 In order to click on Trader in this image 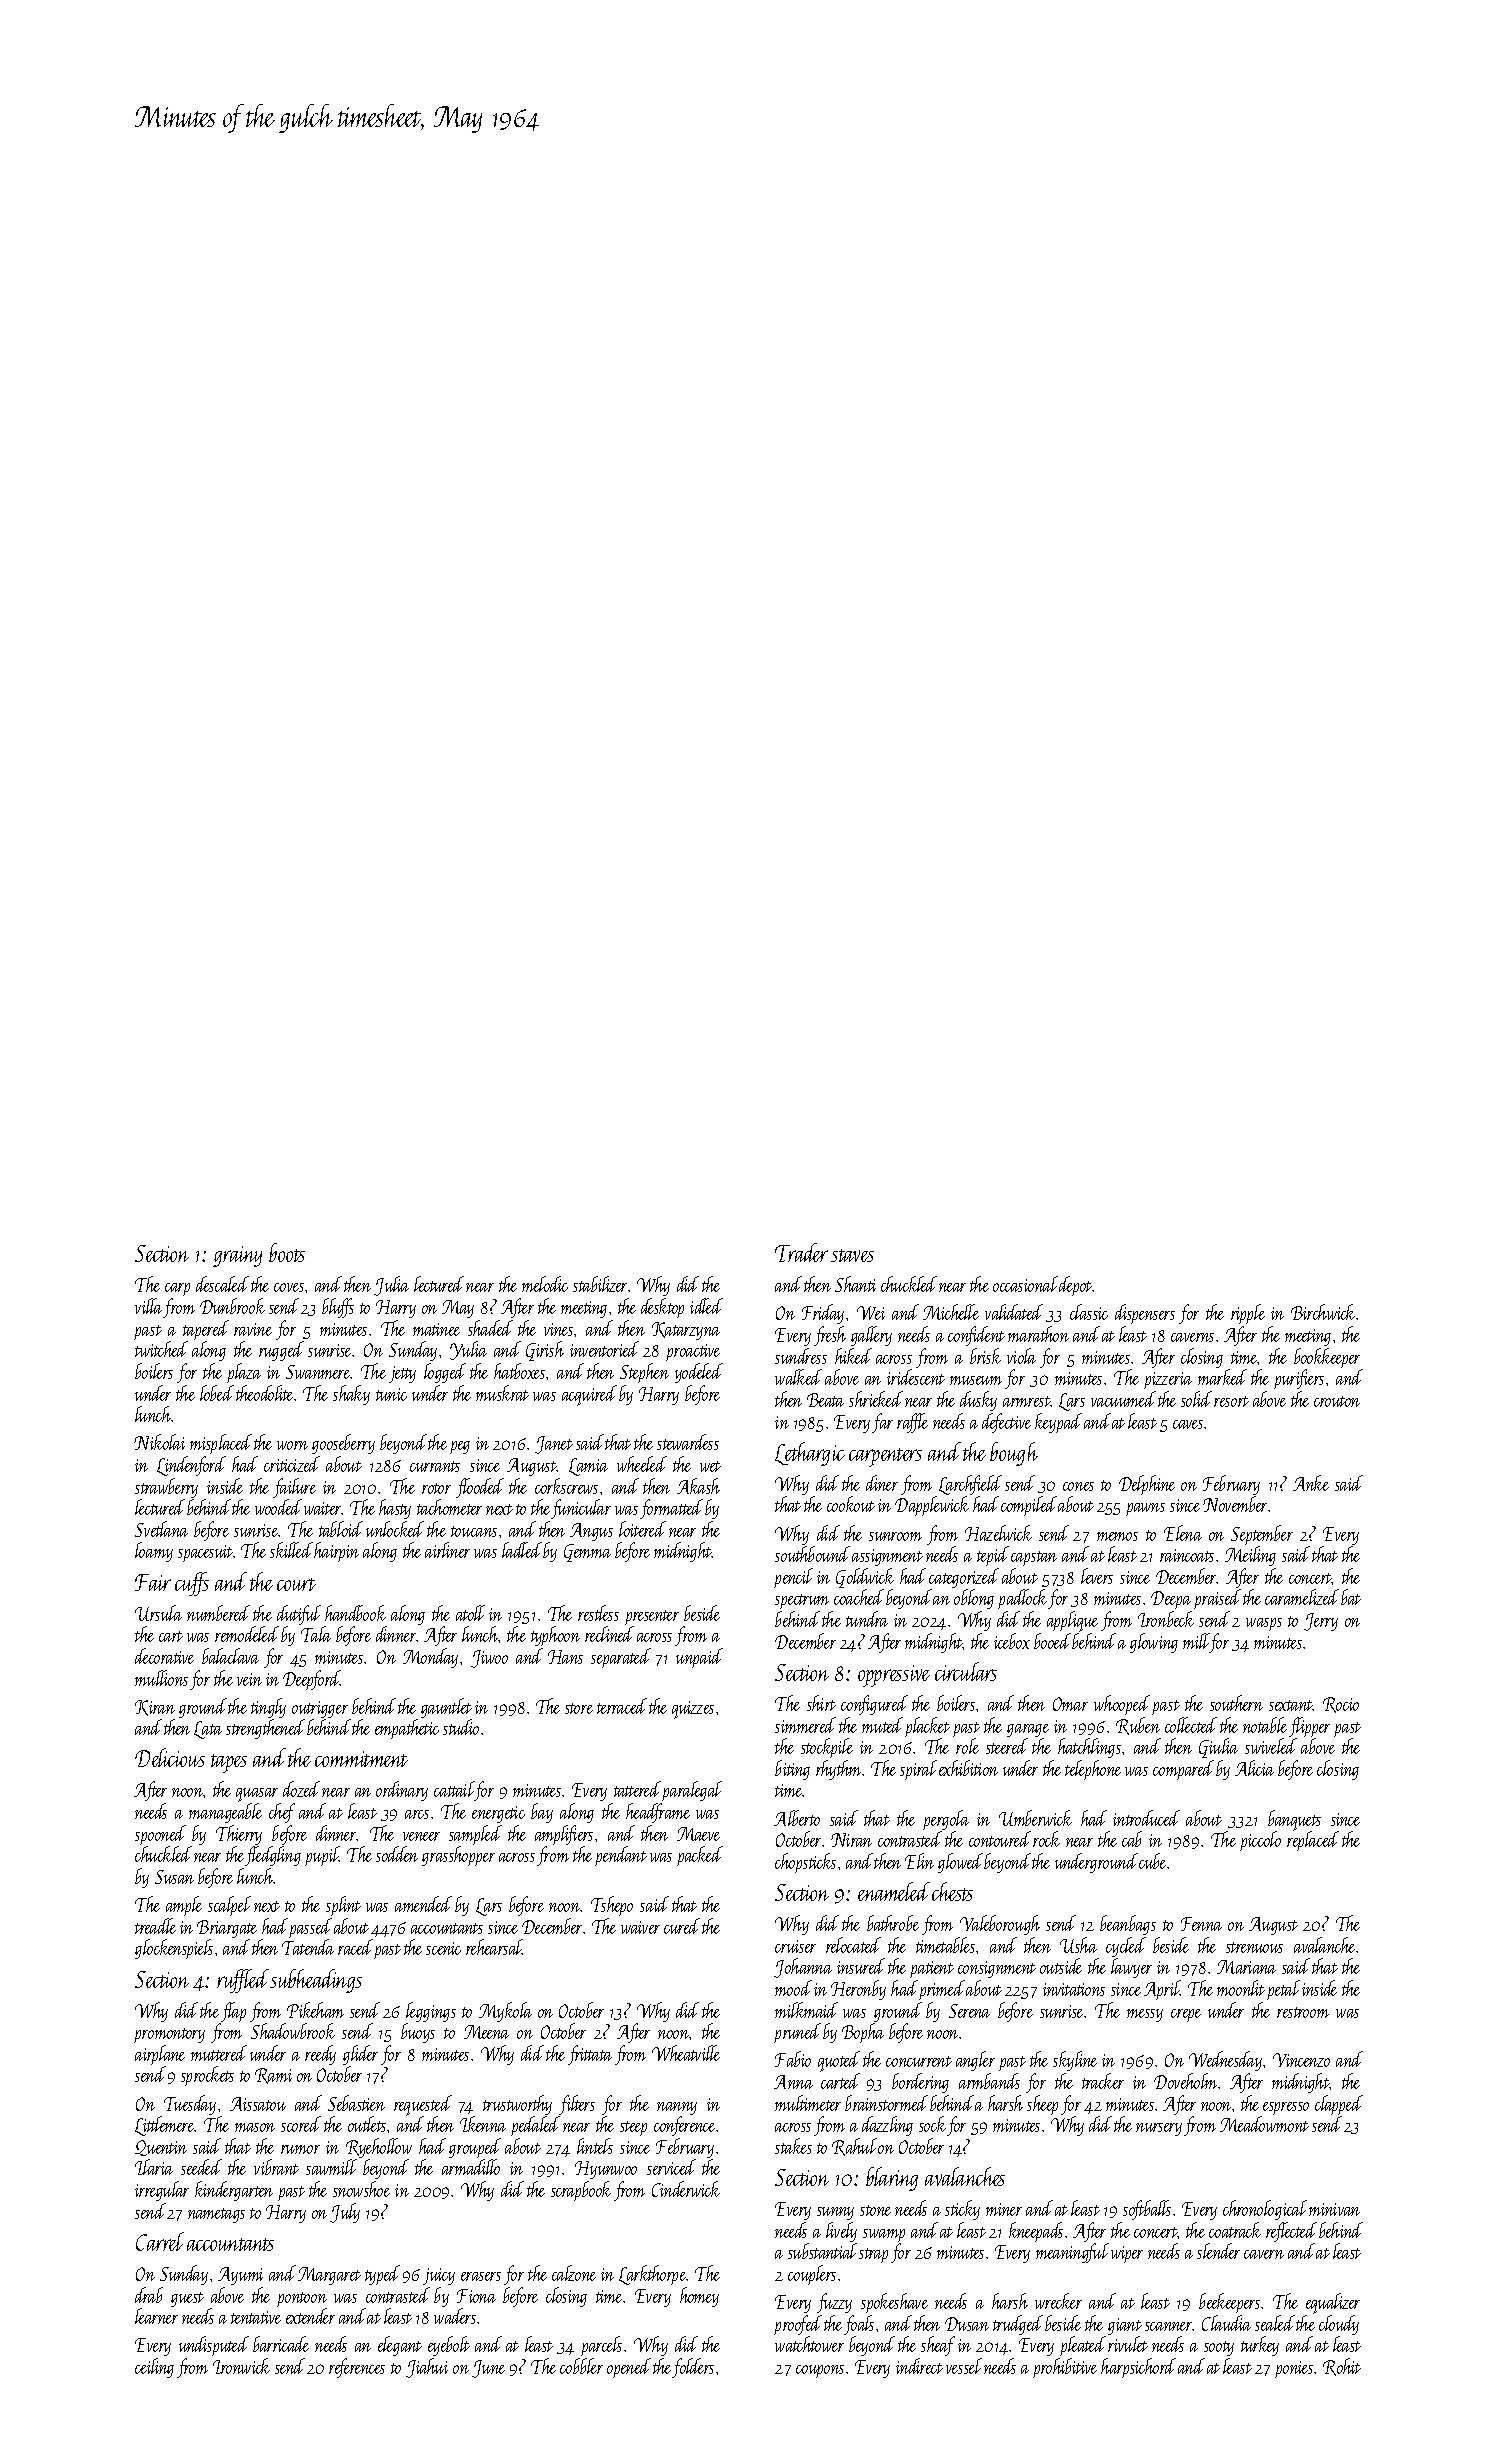, I will do `click(801, 1252)`.
